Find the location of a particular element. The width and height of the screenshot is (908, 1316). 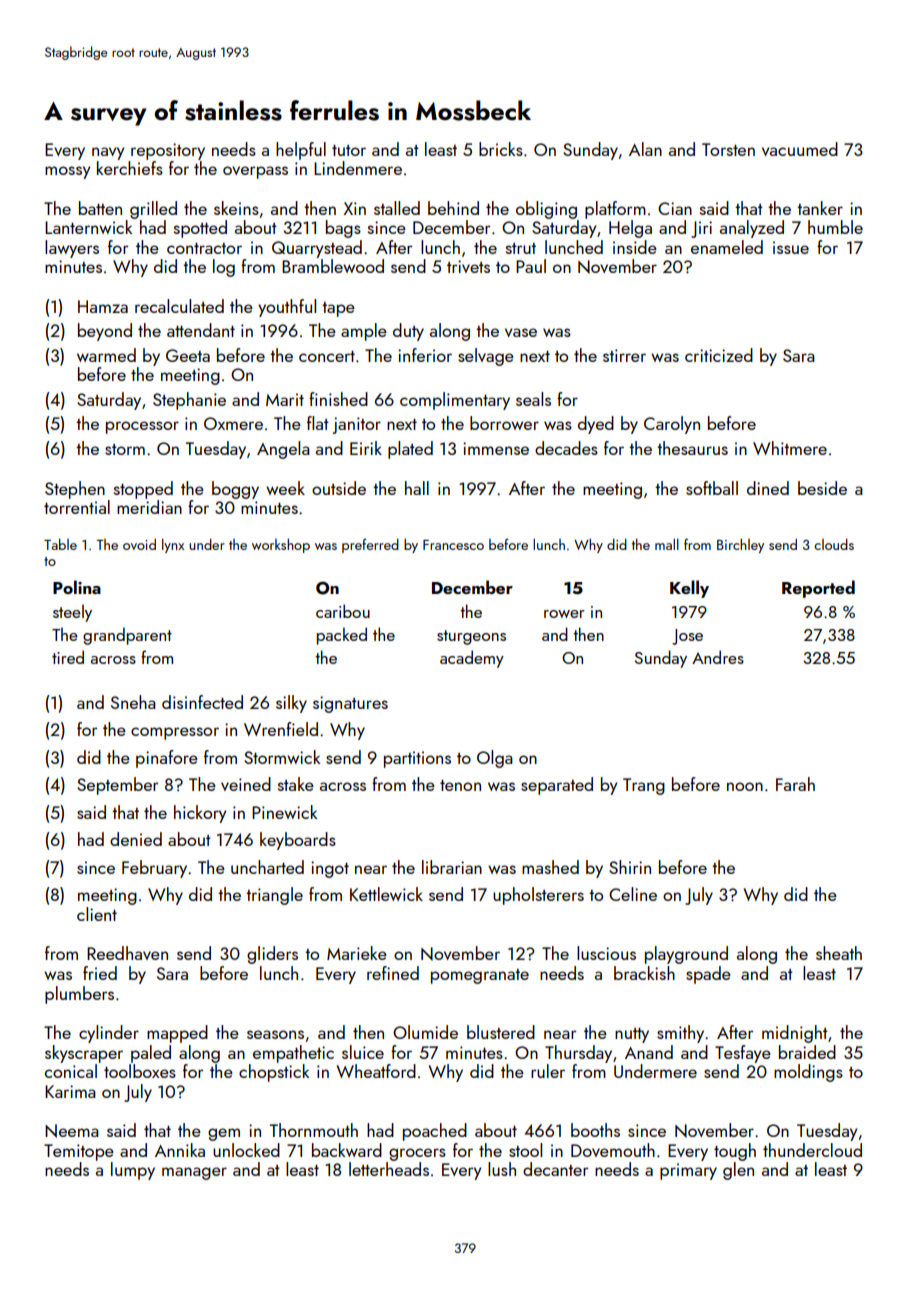

skyscraper is located at coordinates (84, 1054).
